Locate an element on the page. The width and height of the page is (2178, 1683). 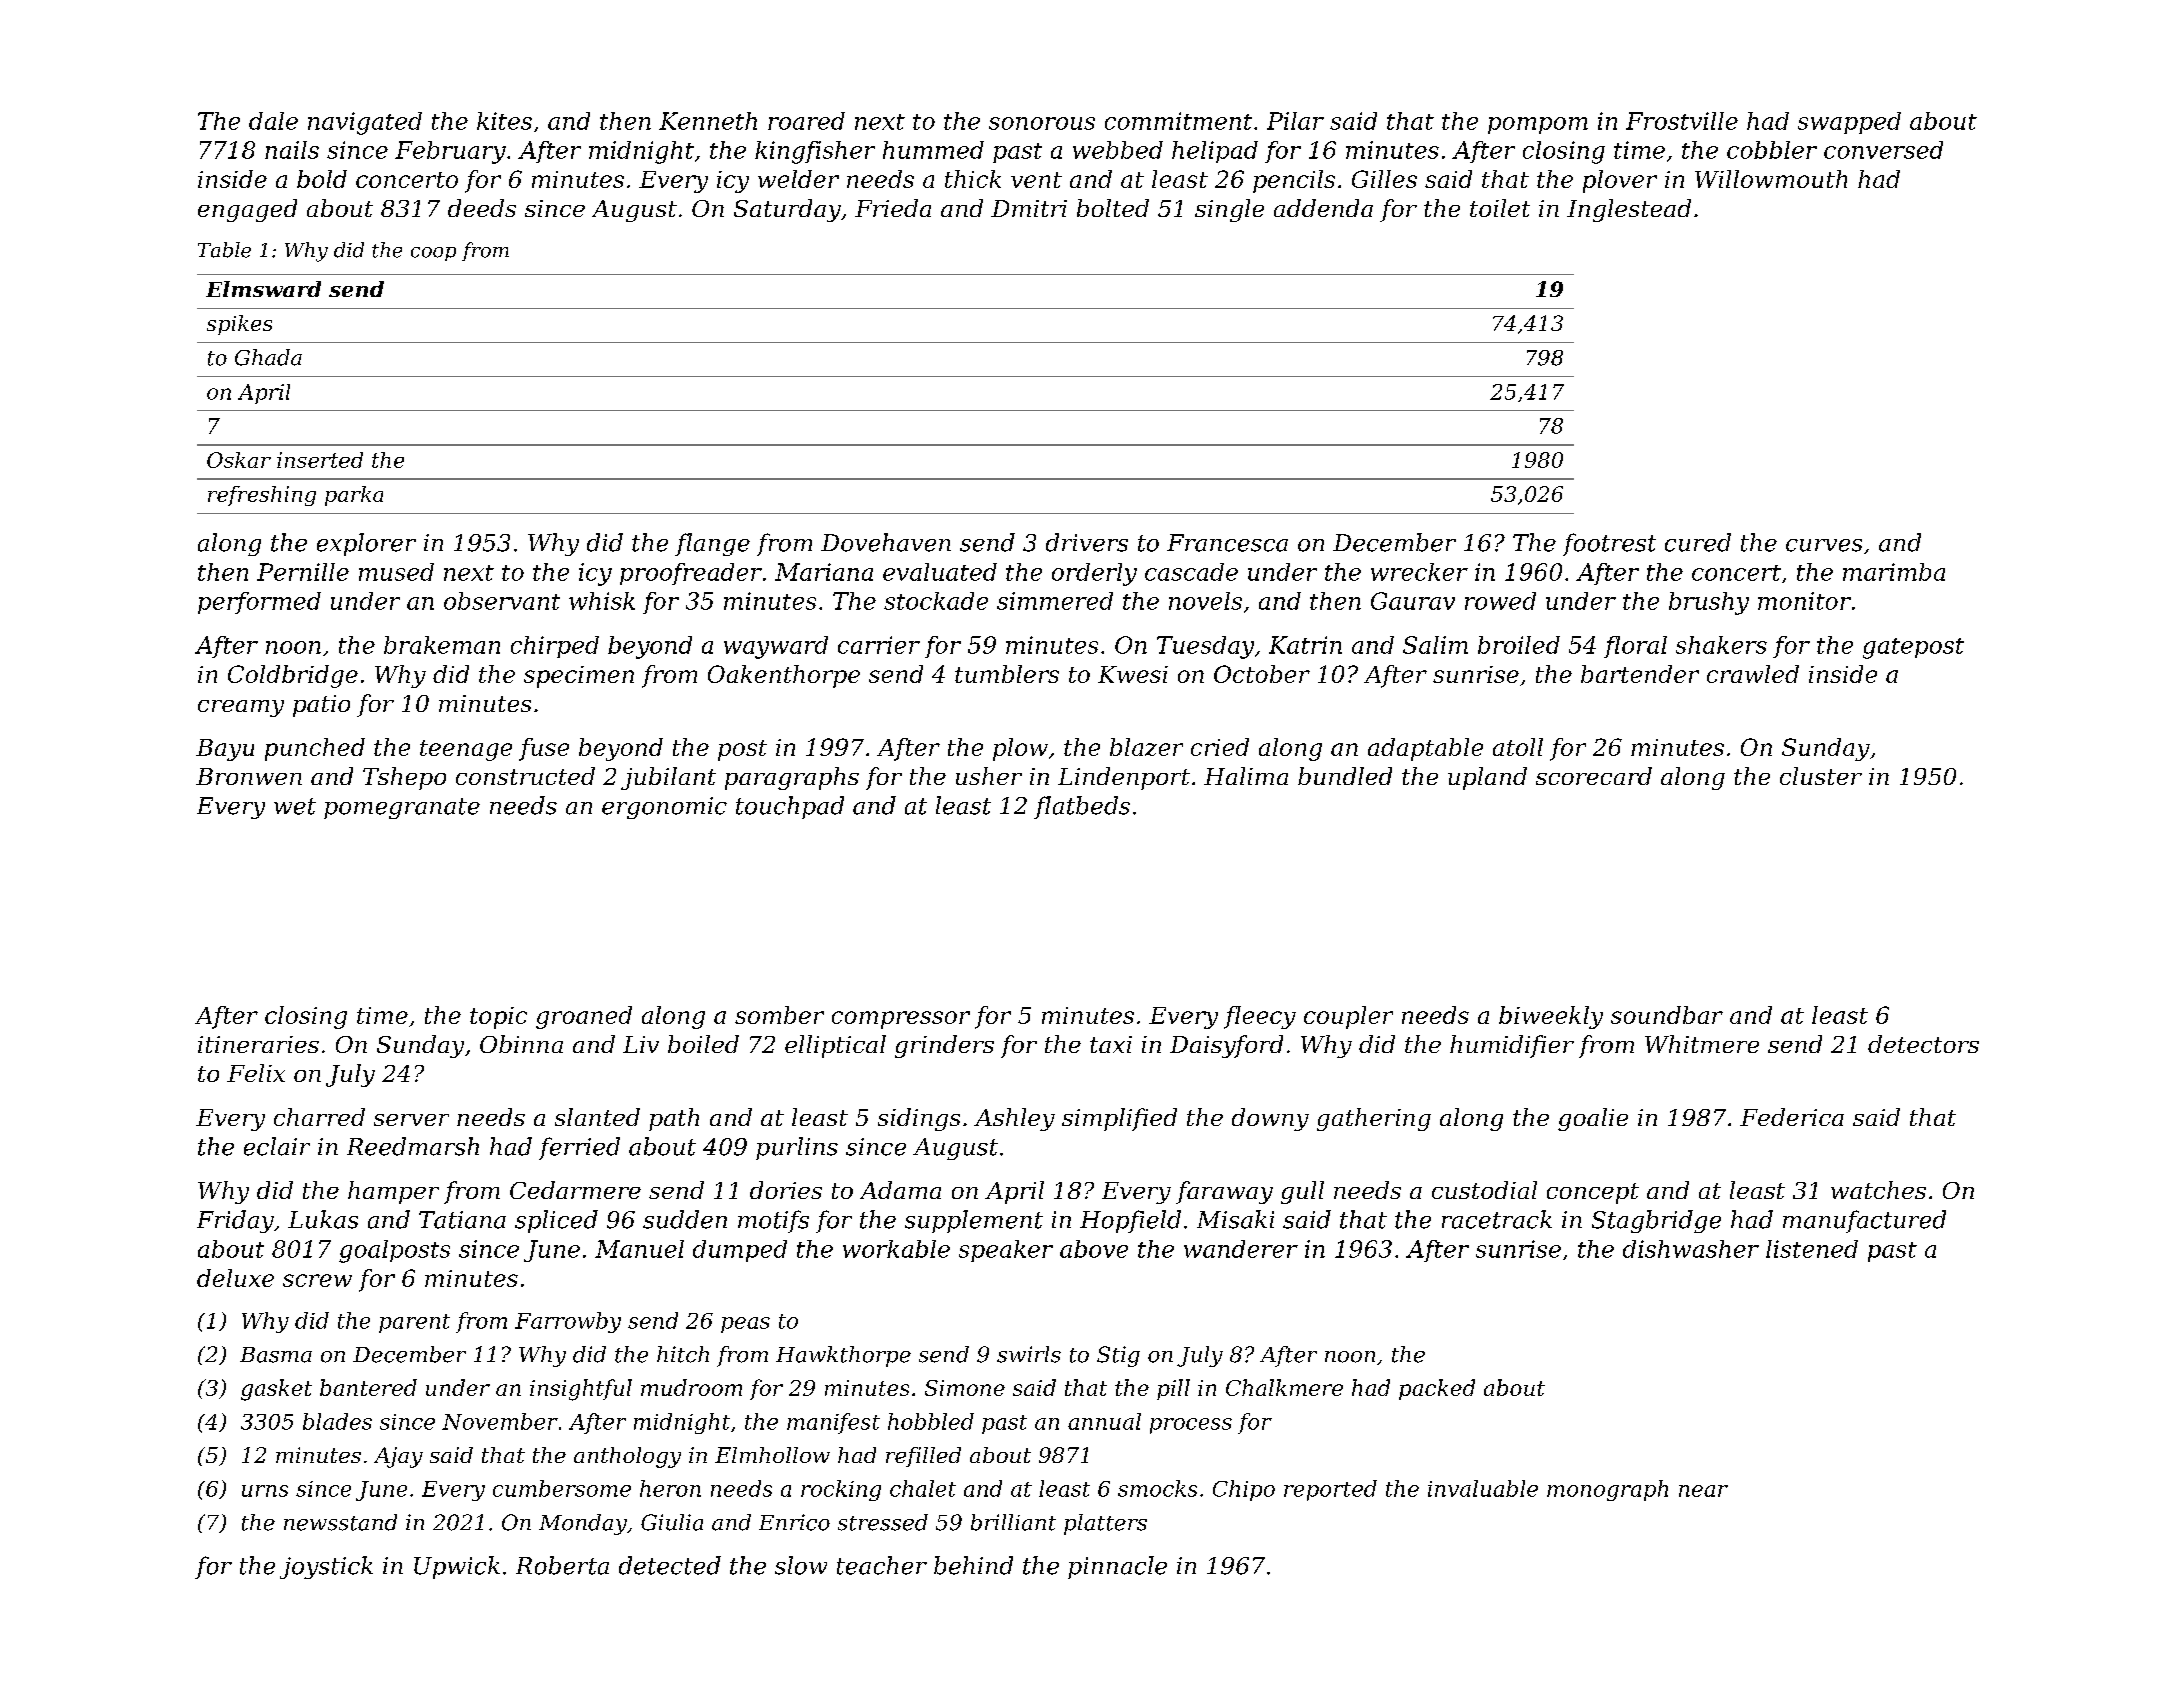
navigated is located at coordinates (365, 123).
